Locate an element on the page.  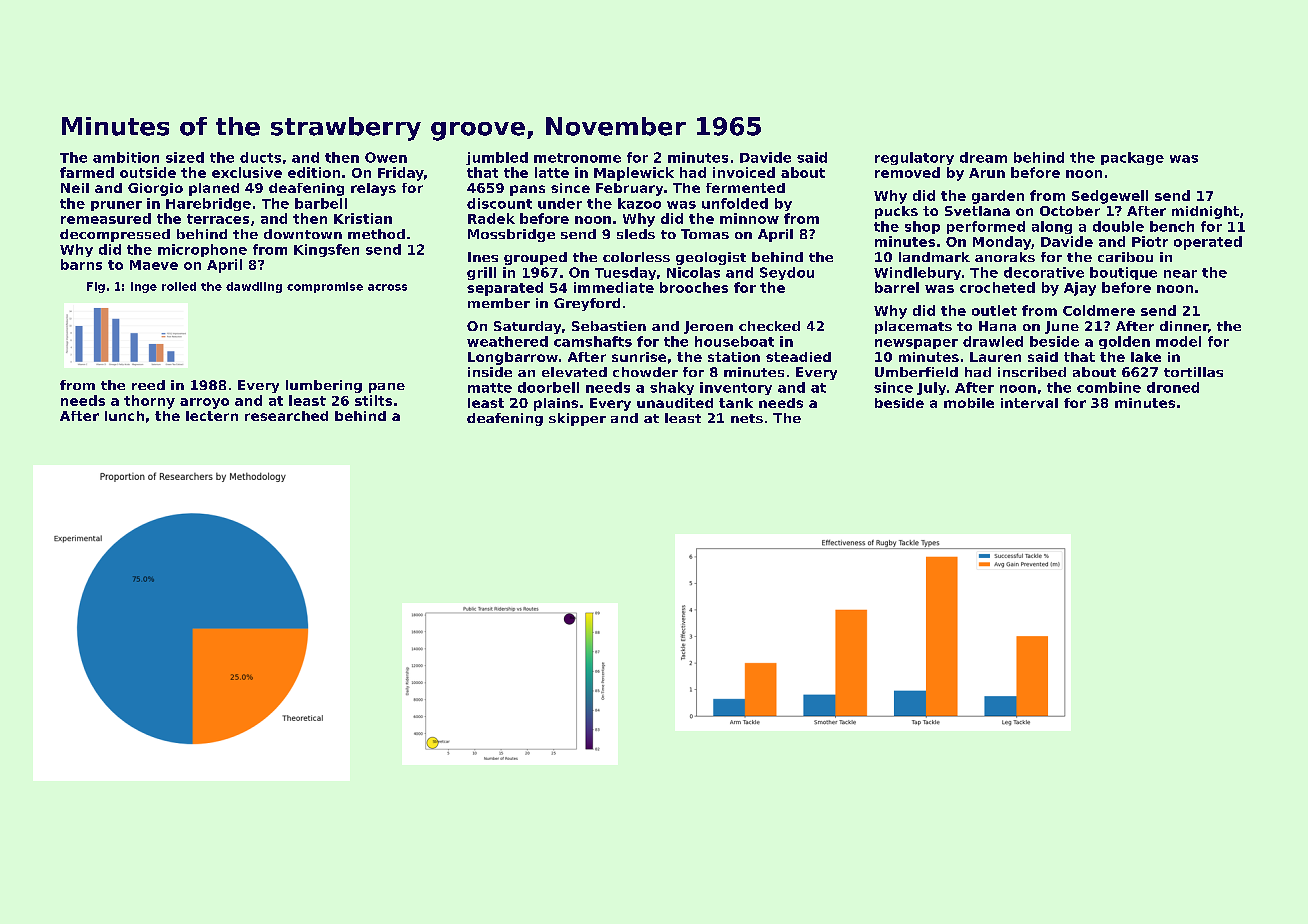
lunch is located at coordinates (124, 416).
